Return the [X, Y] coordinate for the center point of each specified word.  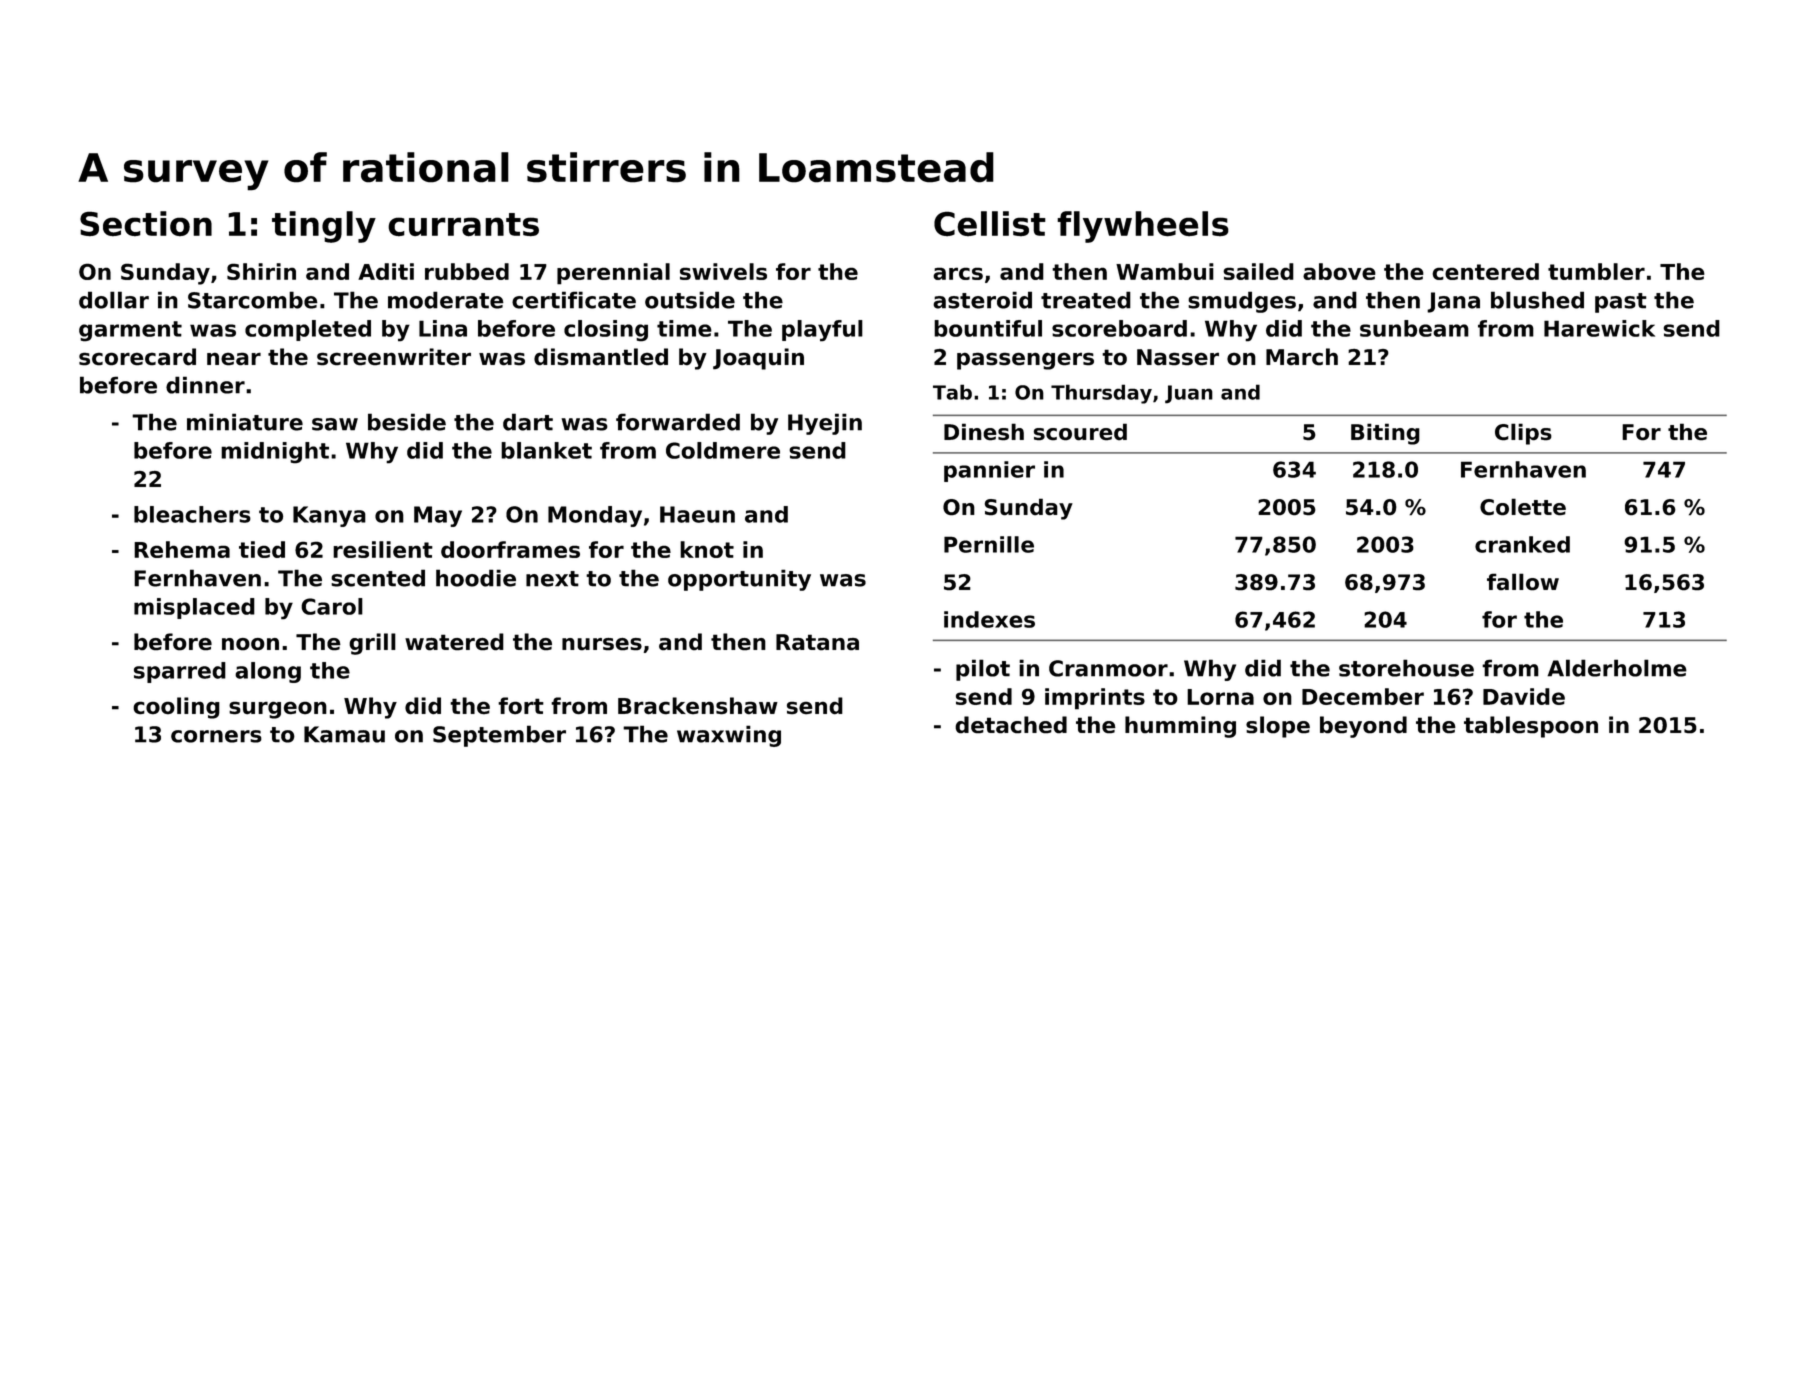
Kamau [344, 734]
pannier [989, 471]
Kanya [329, 516]
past [1621, 303]
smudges [1242, 302]
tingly [324, 227]
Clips [1523, 434]
